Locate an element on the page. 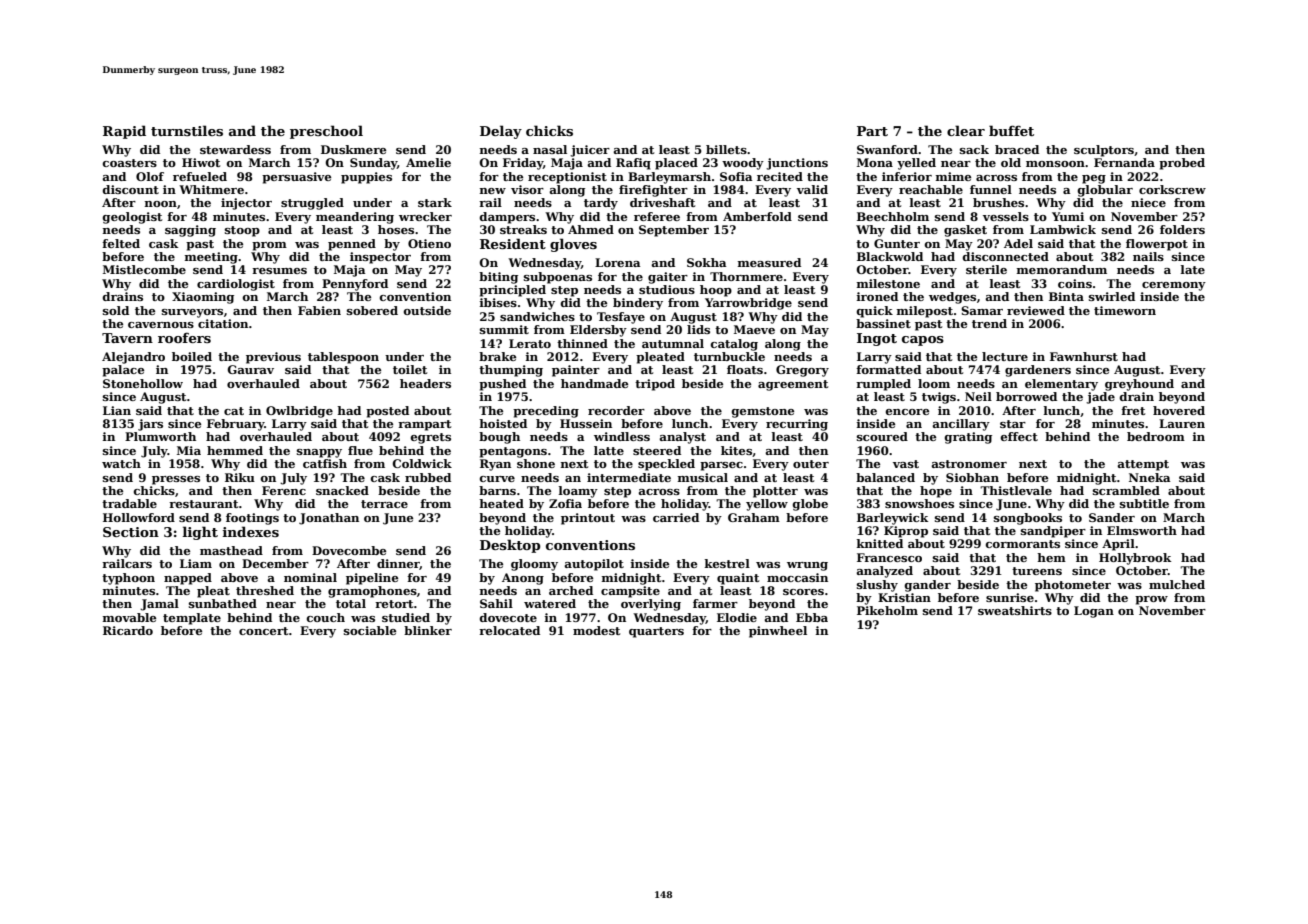  nominal is located at coordinates (310, 577).
